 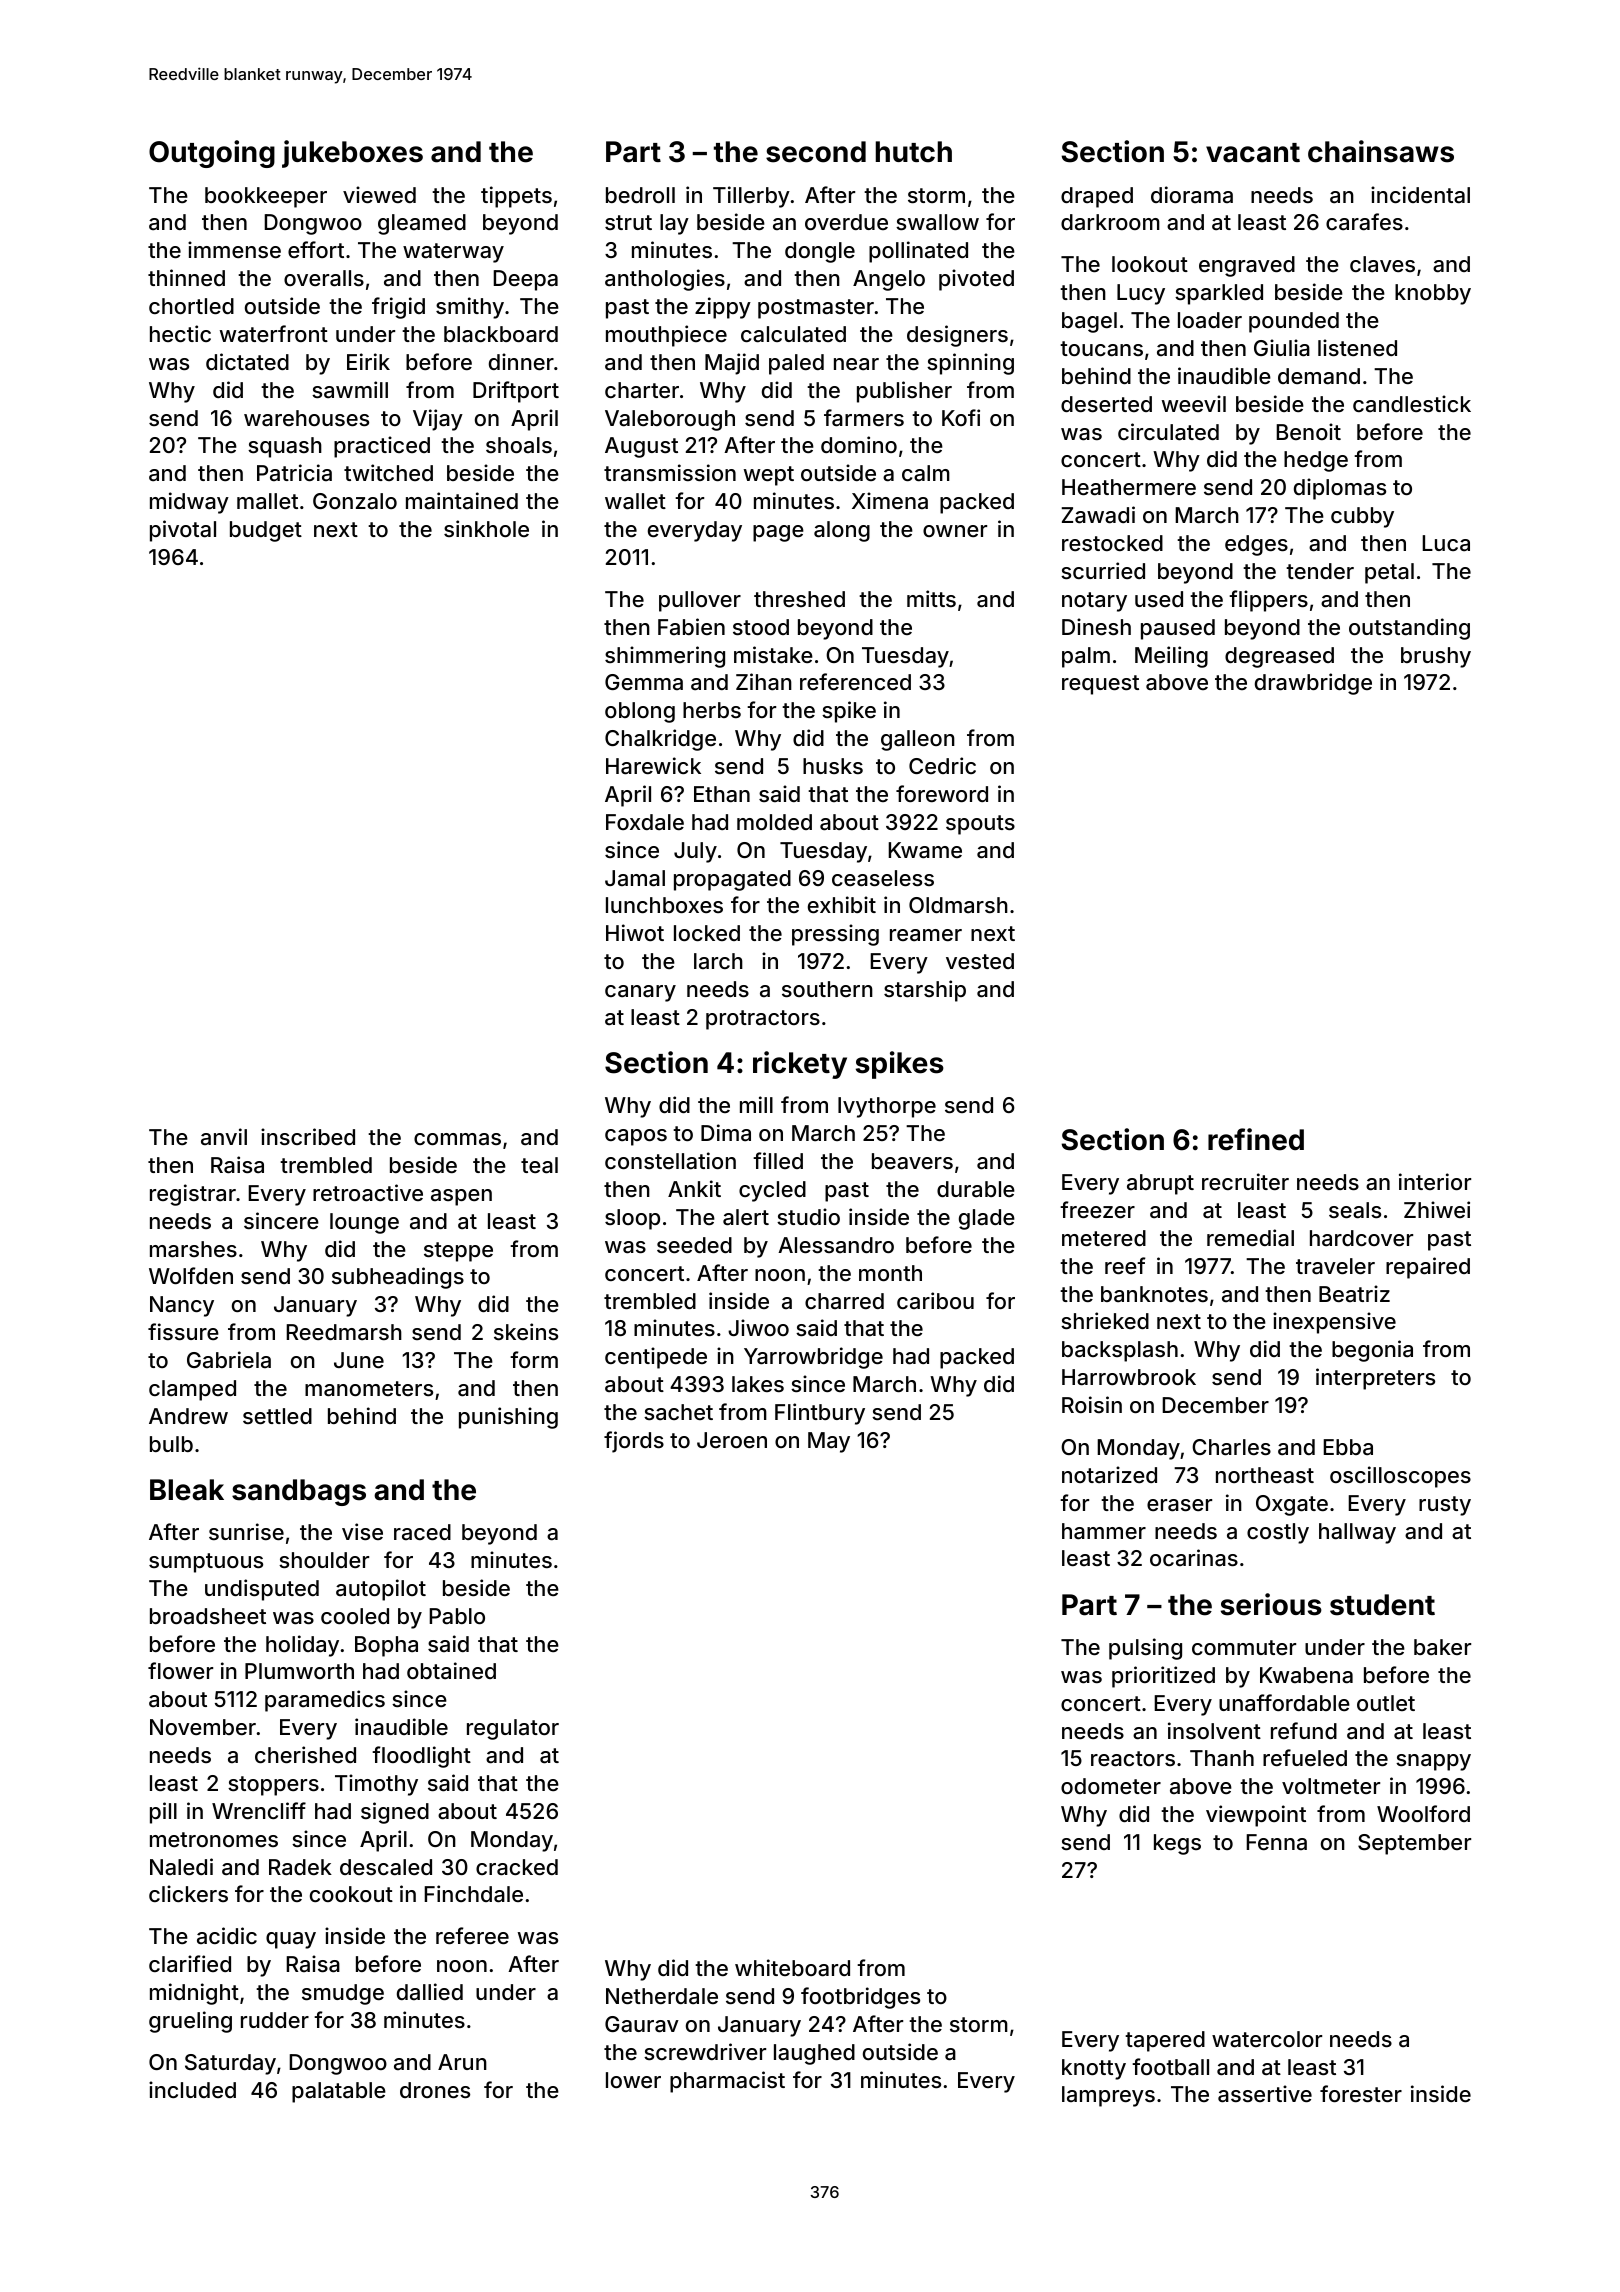 I want to click on Bleak, so click(x=187, y=1490).
